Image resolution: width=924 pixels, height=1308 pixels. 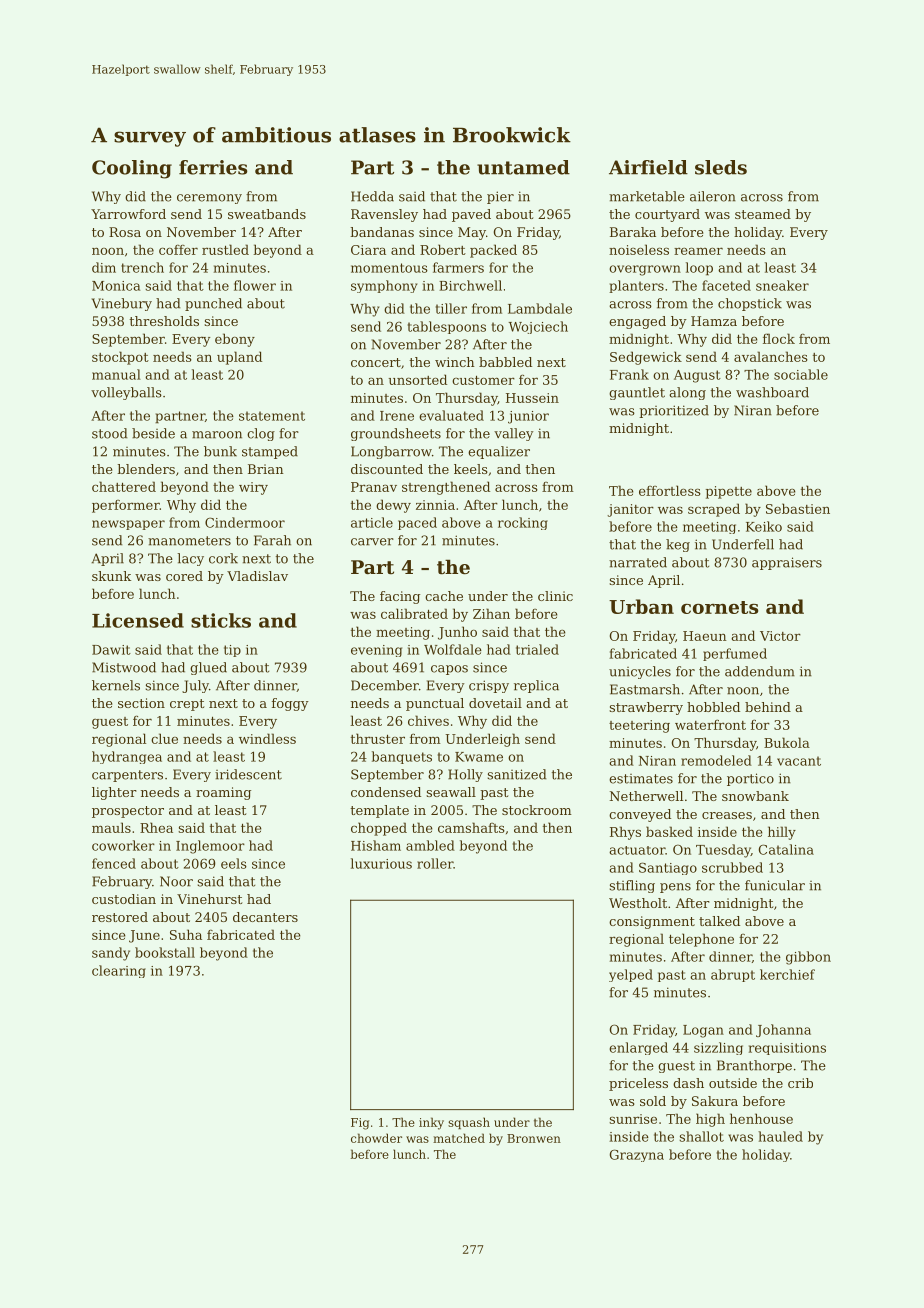 What do you see at coordinates (721, 167) in the screenshot?
I see `sleds` at bounding box center [721, 167].
